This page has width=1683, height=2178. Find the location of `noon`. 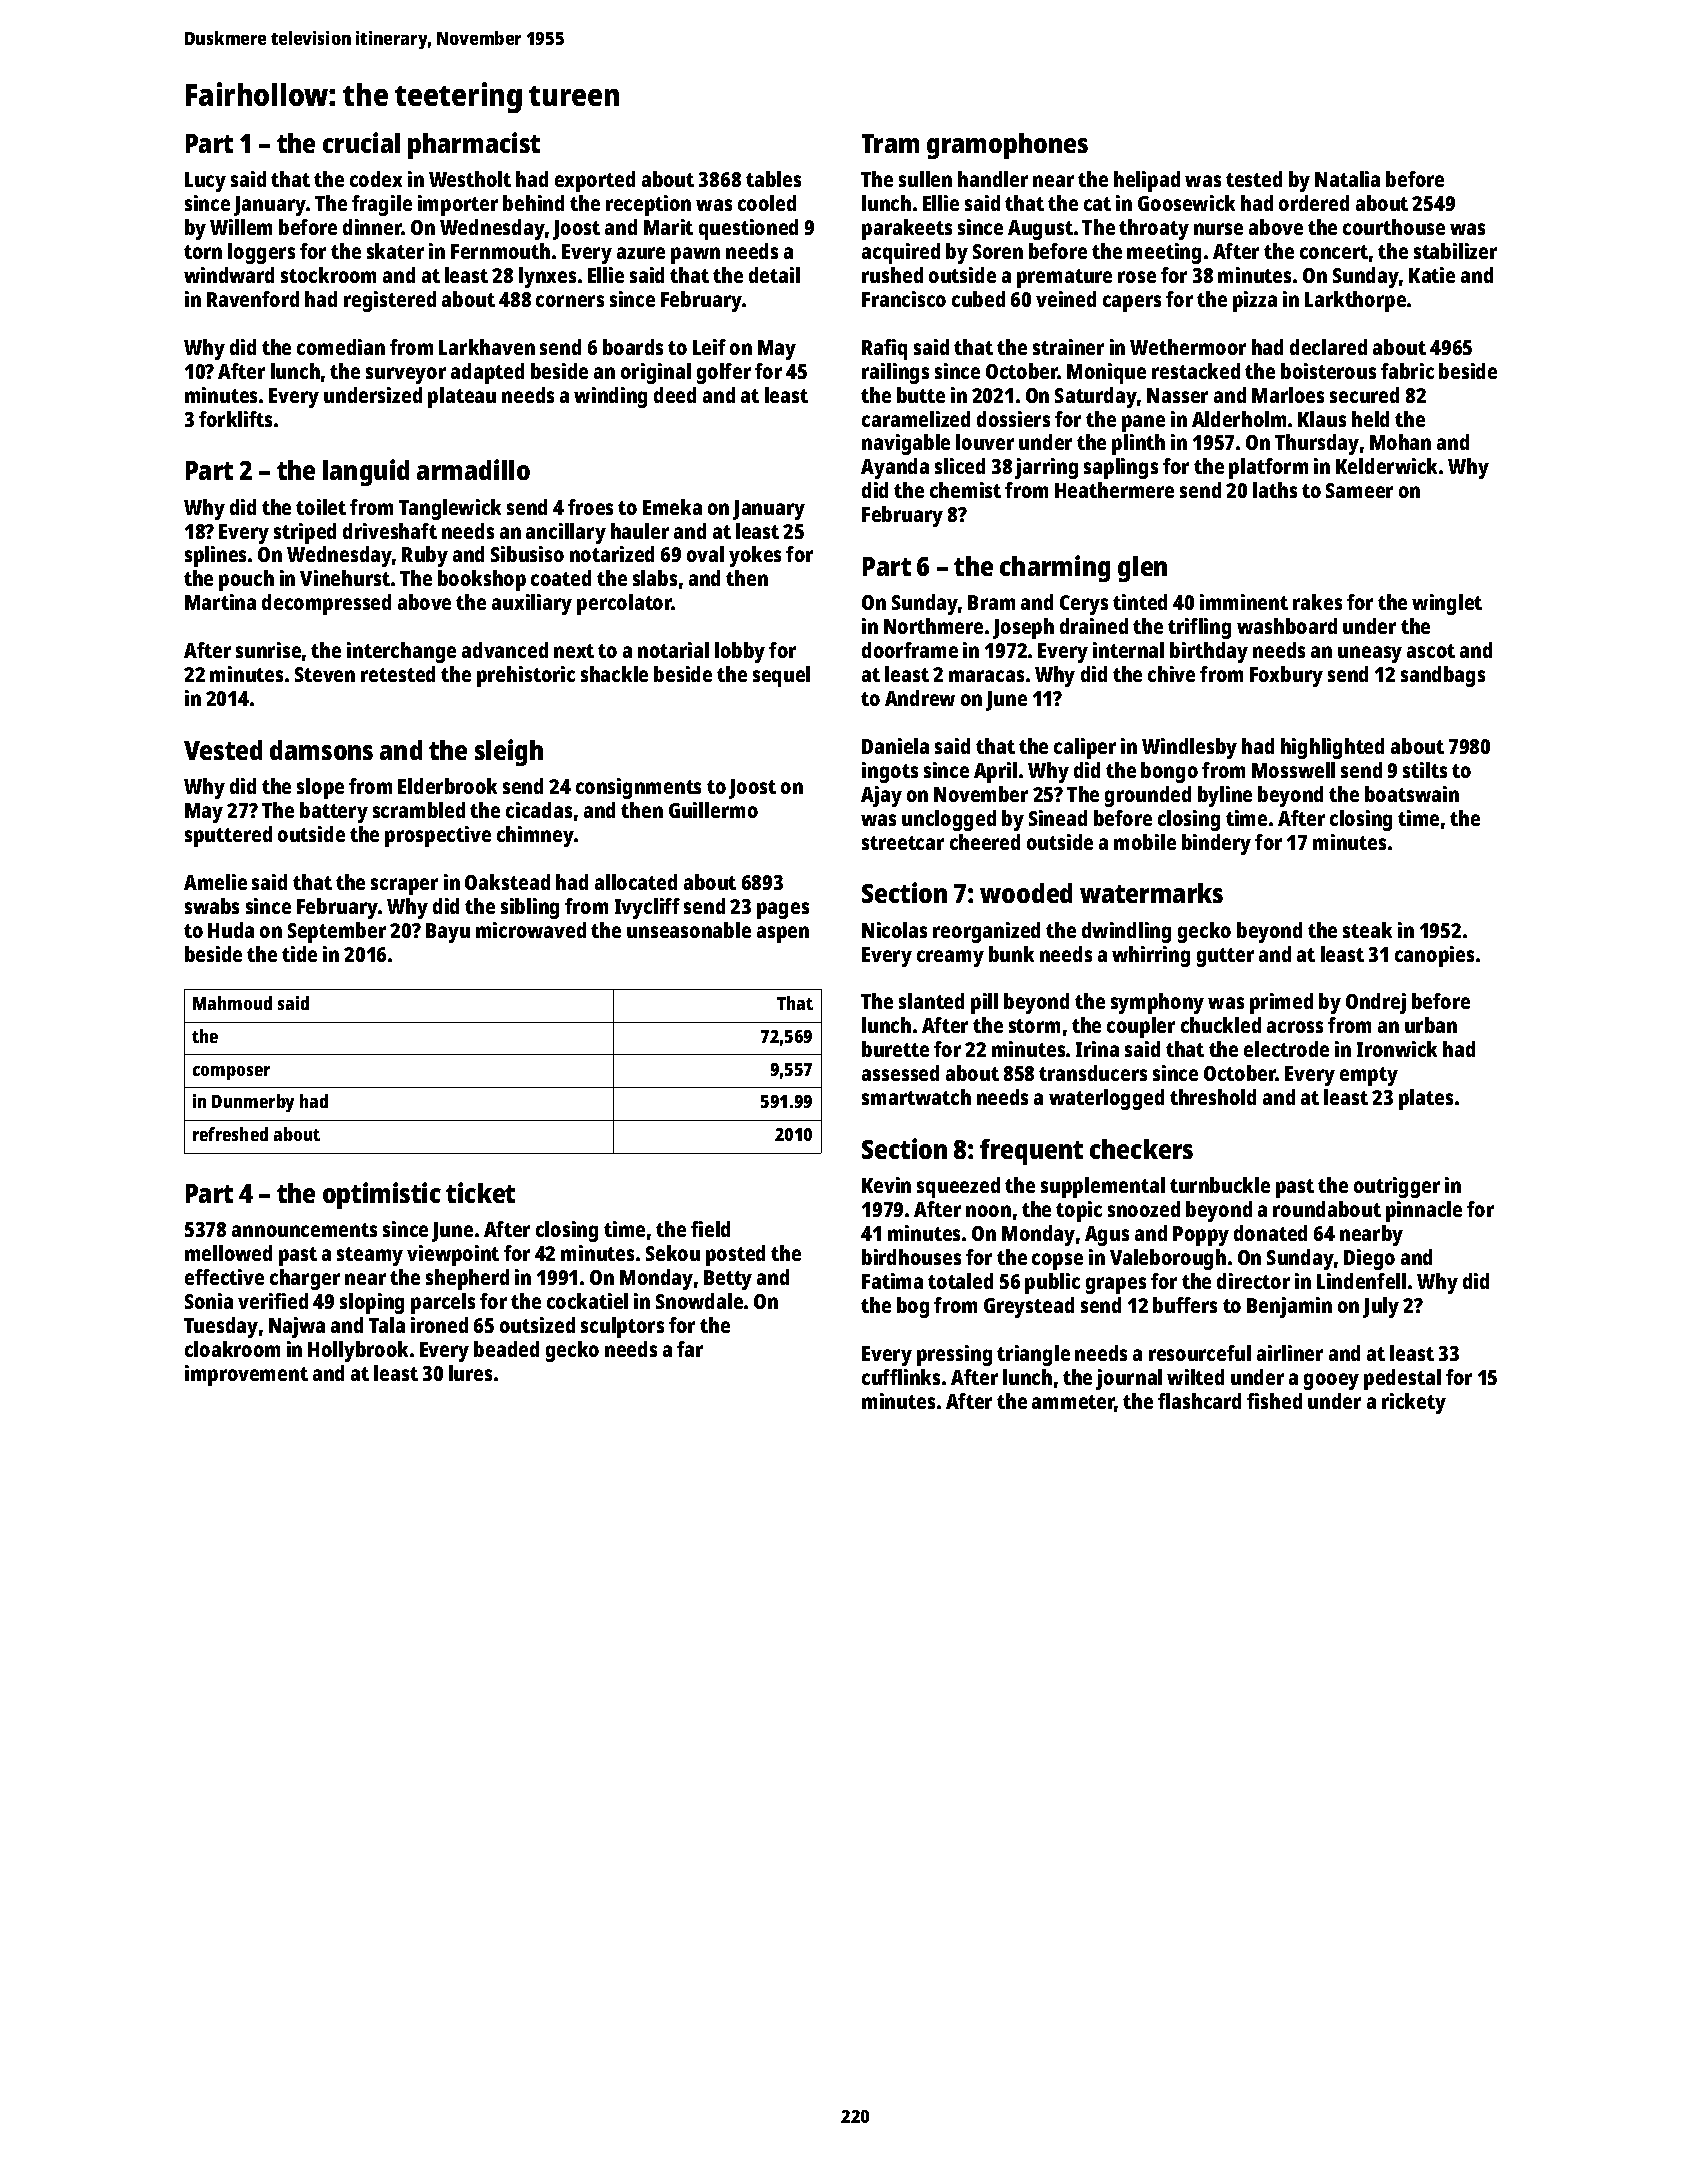

noon is located at coordinates (988, 1211).
